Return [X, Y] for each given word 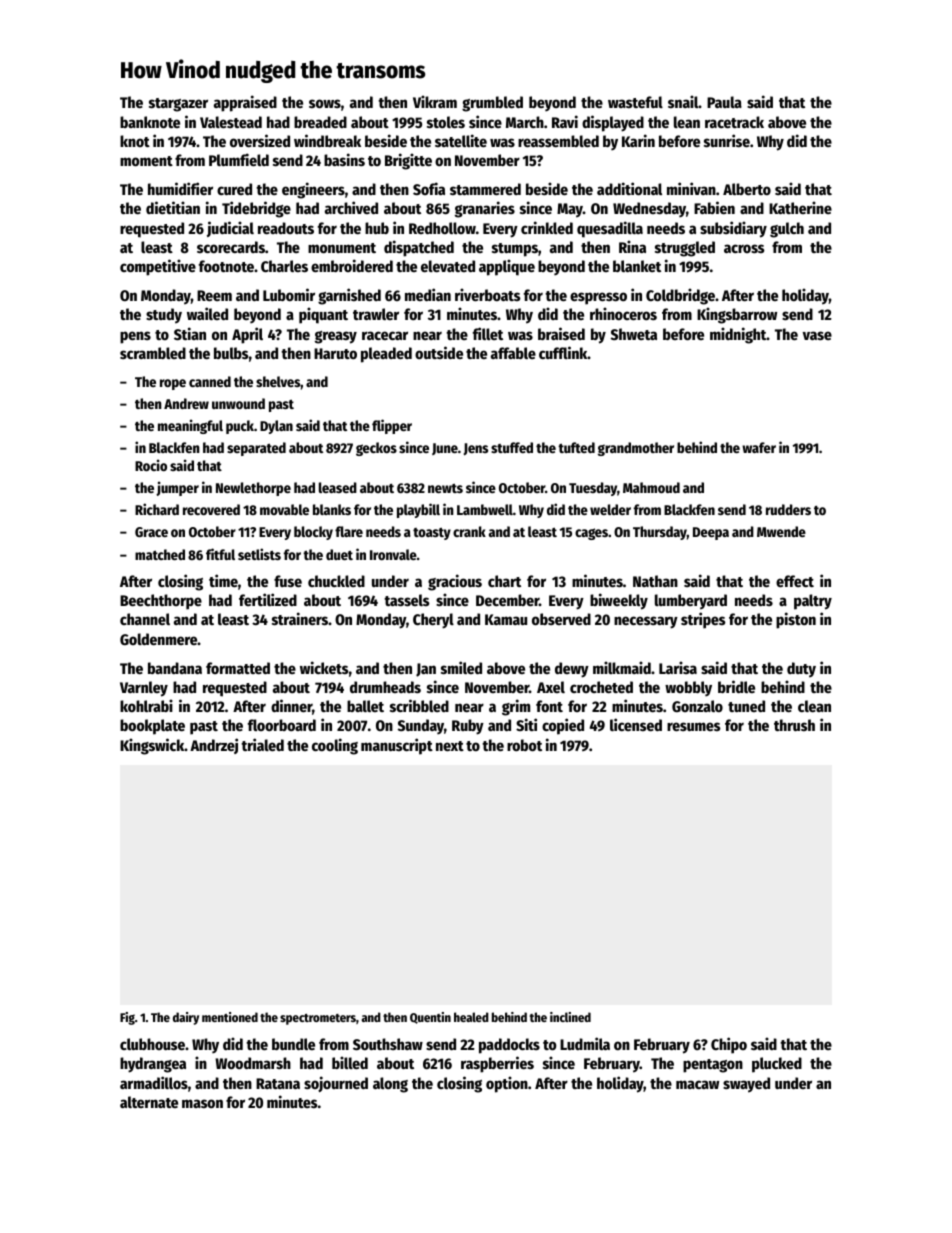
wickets [324, 667]
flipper [392, 426]
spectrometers [318, 1019]
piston [796, 620]
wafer [759, 447]
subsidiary [733, 229]
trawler [376, 314]
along [390, 1085]
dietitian [173, 207]
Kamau [506, 619]
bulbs [231, 353]
